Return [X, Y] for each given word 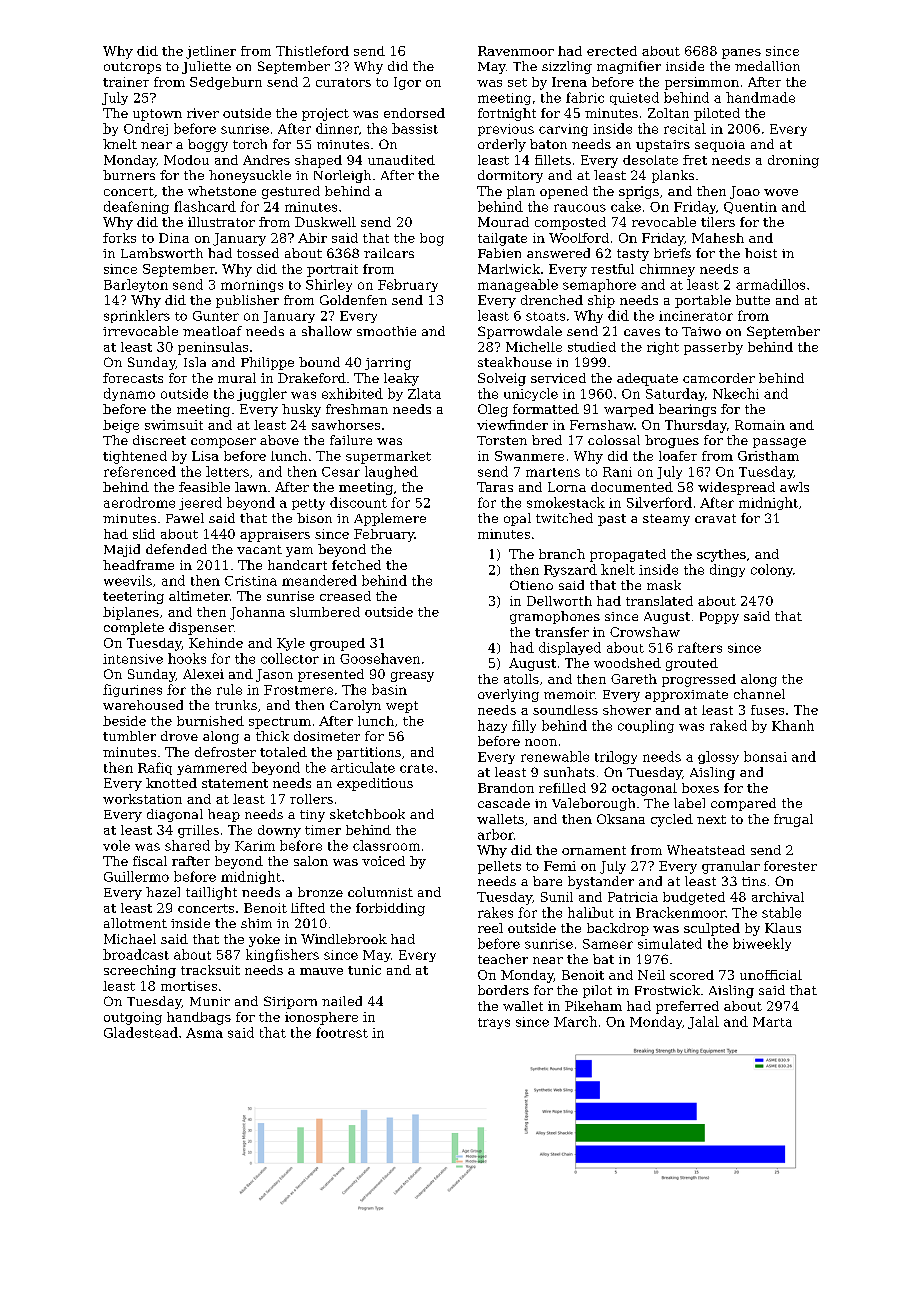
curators [343, 82]
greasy [412, 677]
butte [753, 300]
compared [743, 804]
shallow [327, 331]
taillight [211, 893]
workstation [142, 799]
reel [490, 928]
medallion [767, 66]
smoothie [386, 331]
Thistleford [312, 51]
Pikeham [593, 1006]
